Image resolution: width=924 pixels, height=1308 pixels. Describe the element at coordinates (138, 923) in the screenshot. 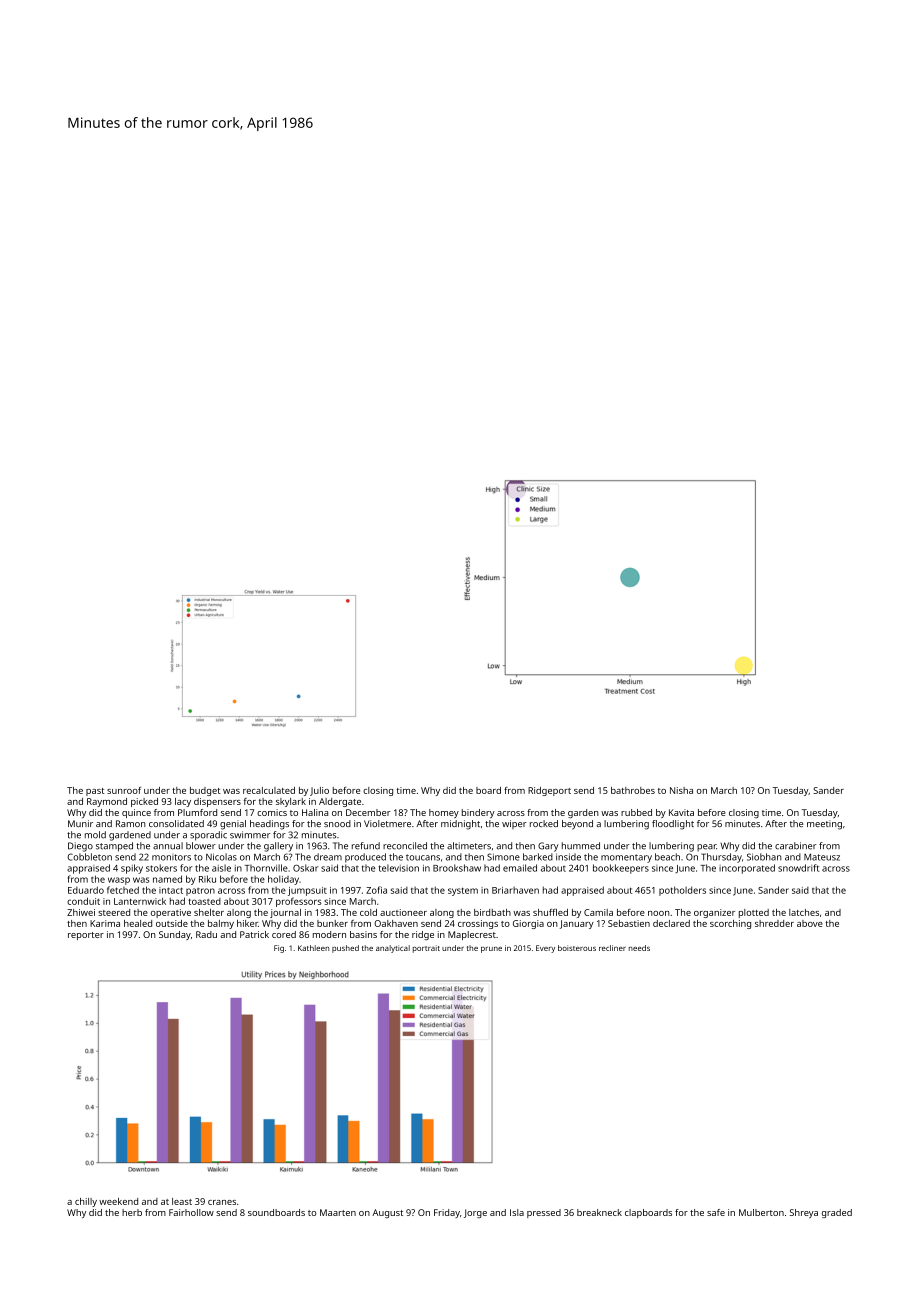

I see `healed` at that location.
